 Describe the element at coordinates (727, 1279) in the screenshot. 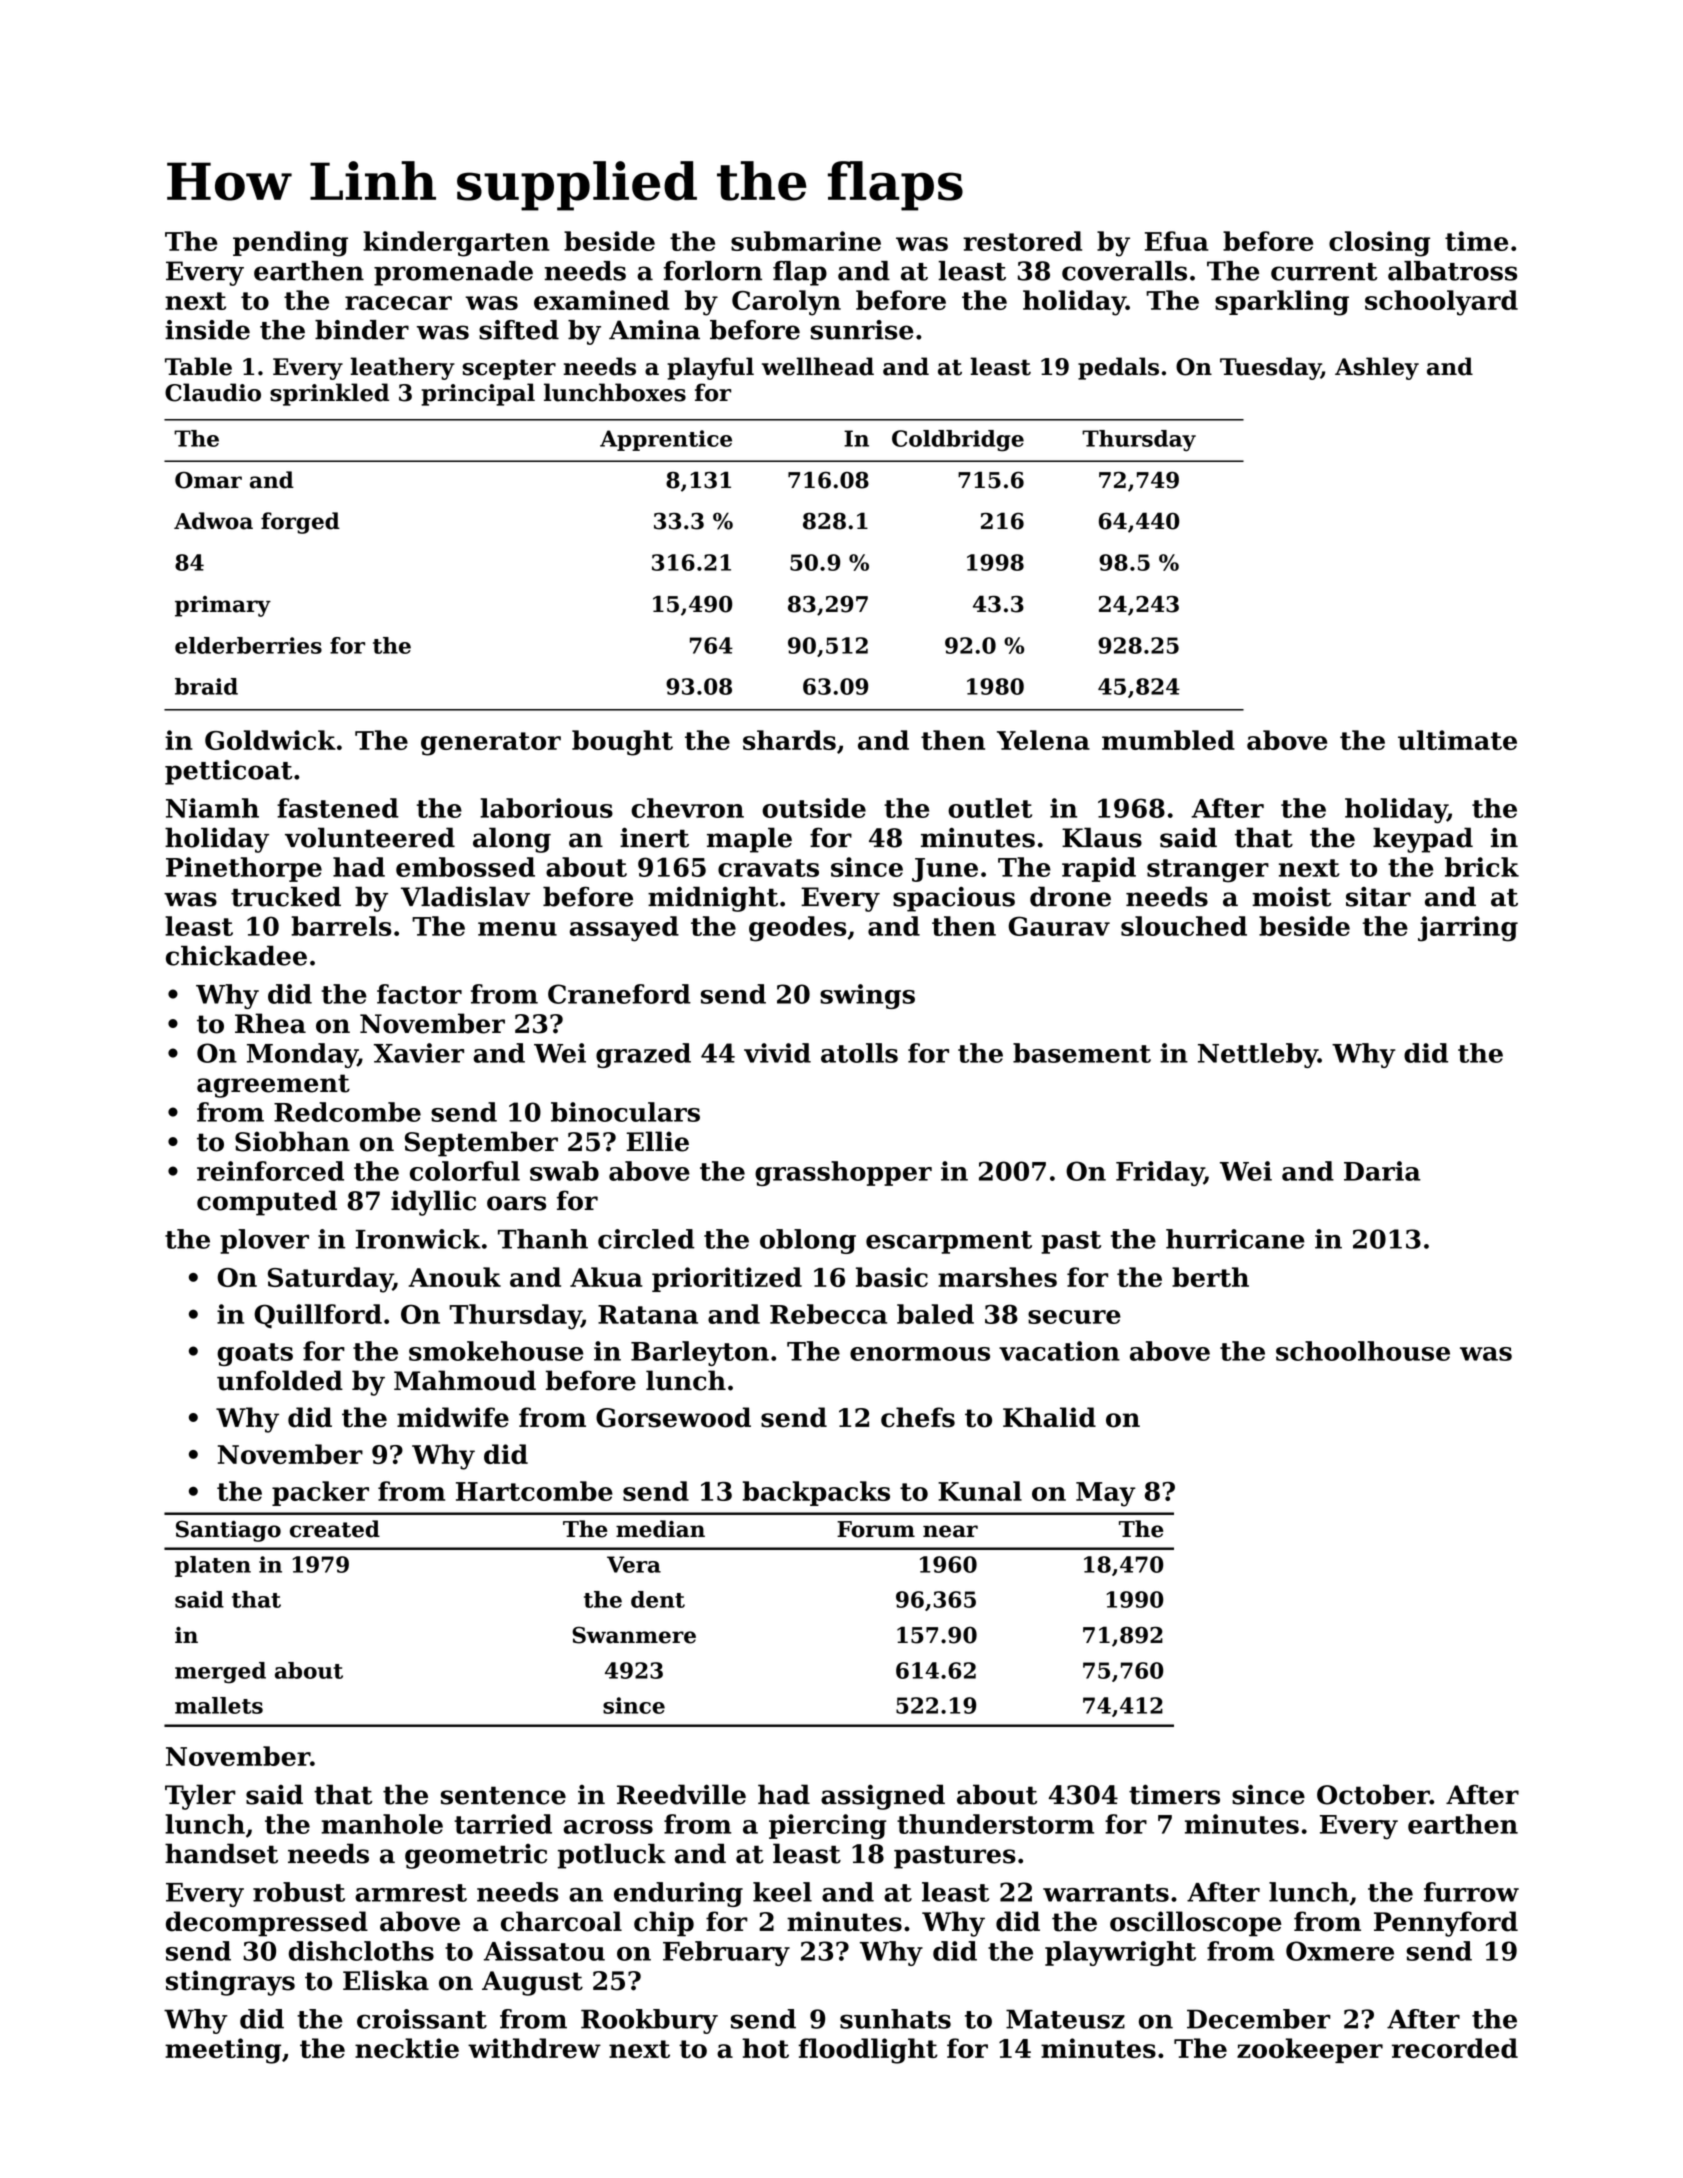

I see `prioritized` at that location.
